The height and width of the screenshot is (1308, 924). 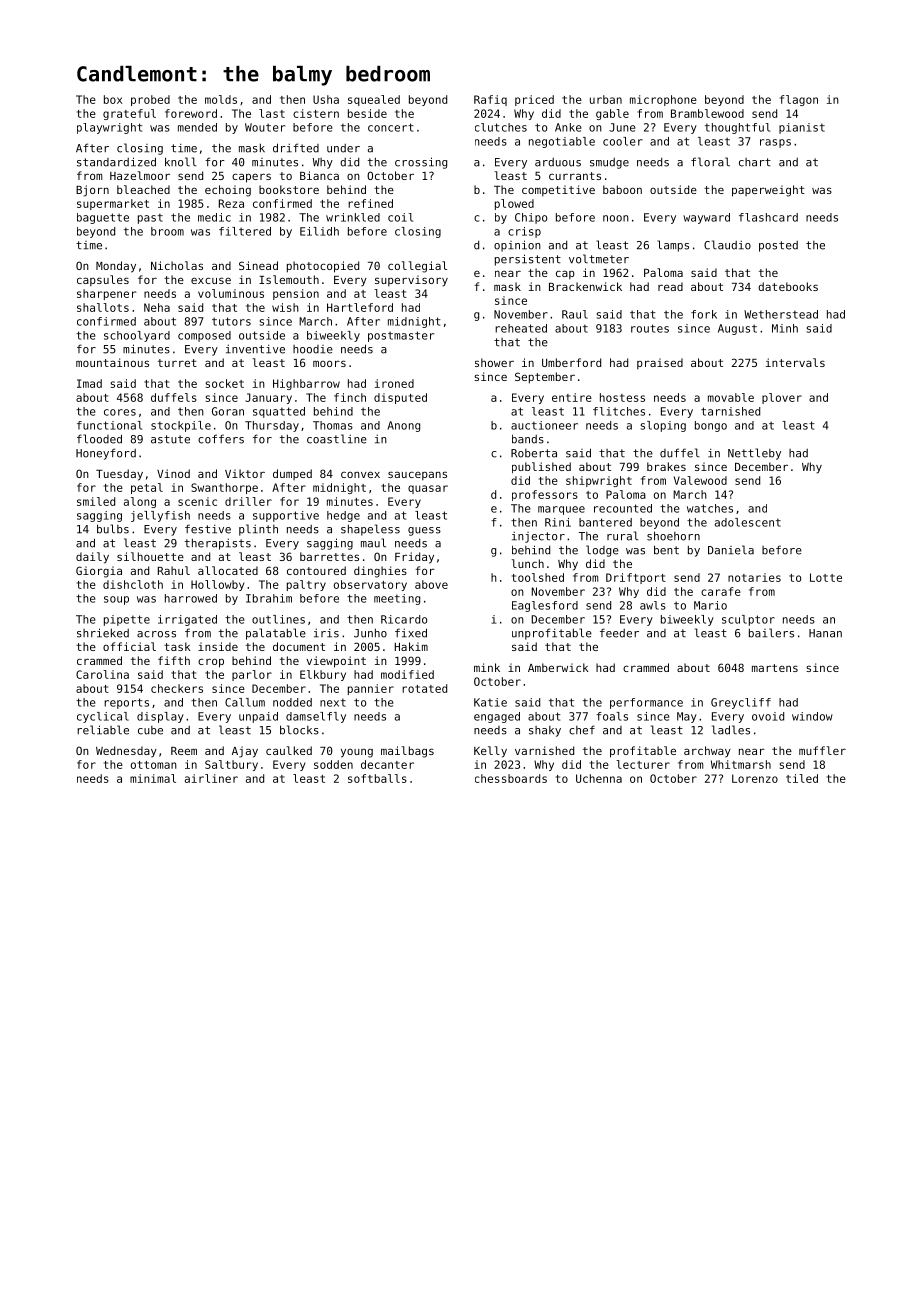 What do you see at coordinates (306, 384) in the screenshot?
I see `Highbarrow` at bounding box center [306, 384].
